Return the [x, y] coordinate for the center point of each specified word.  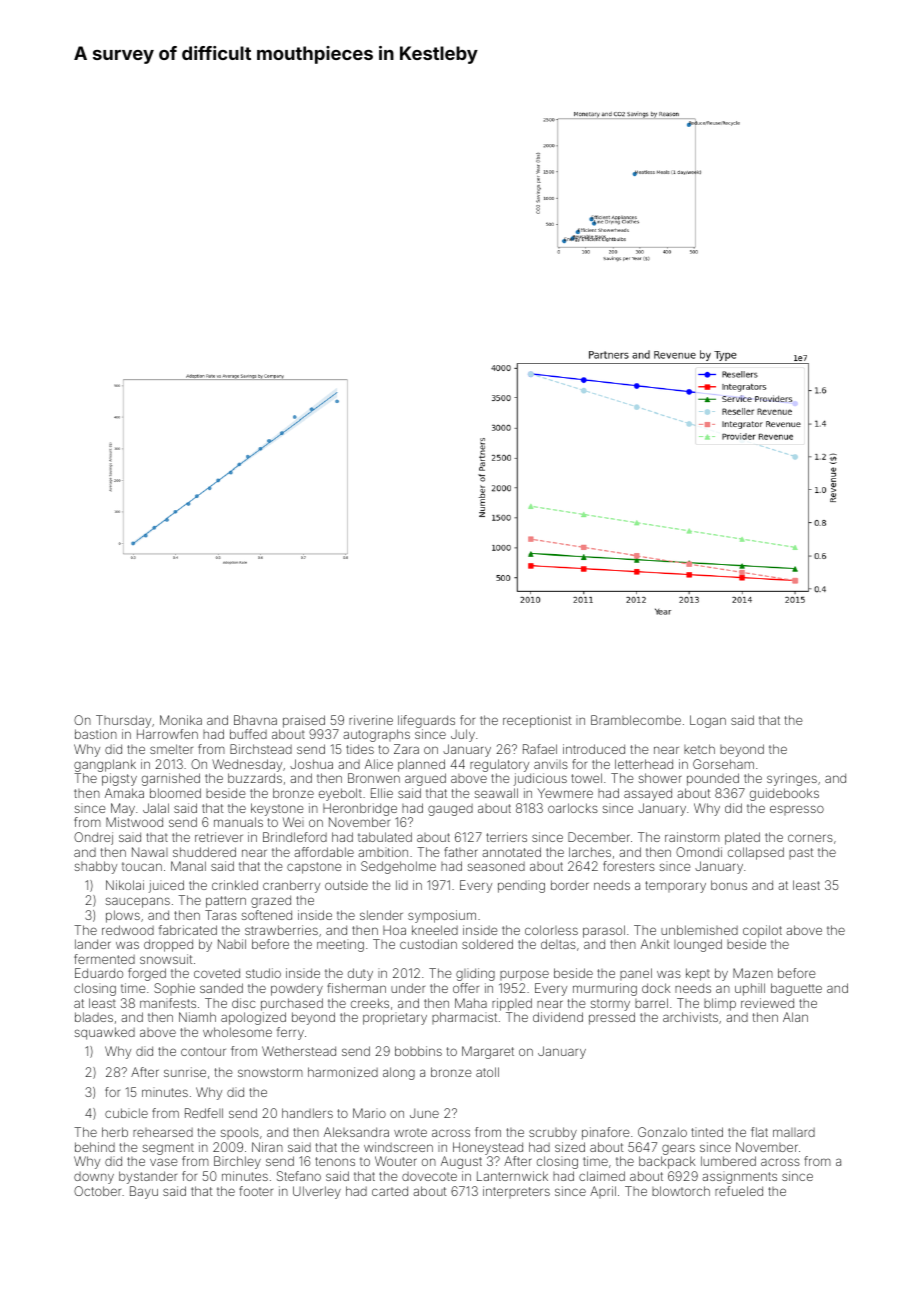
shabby [96, 867]
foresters [629, 866]
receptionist [537, 721]
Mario [369, 1113]
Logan [708, 721]
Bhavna [255, 720]
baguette [796, 989]
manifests [168, 1003]
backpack [667, 1162]
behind [95, 1147]
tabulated [385, 837]
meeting [340, 945]
